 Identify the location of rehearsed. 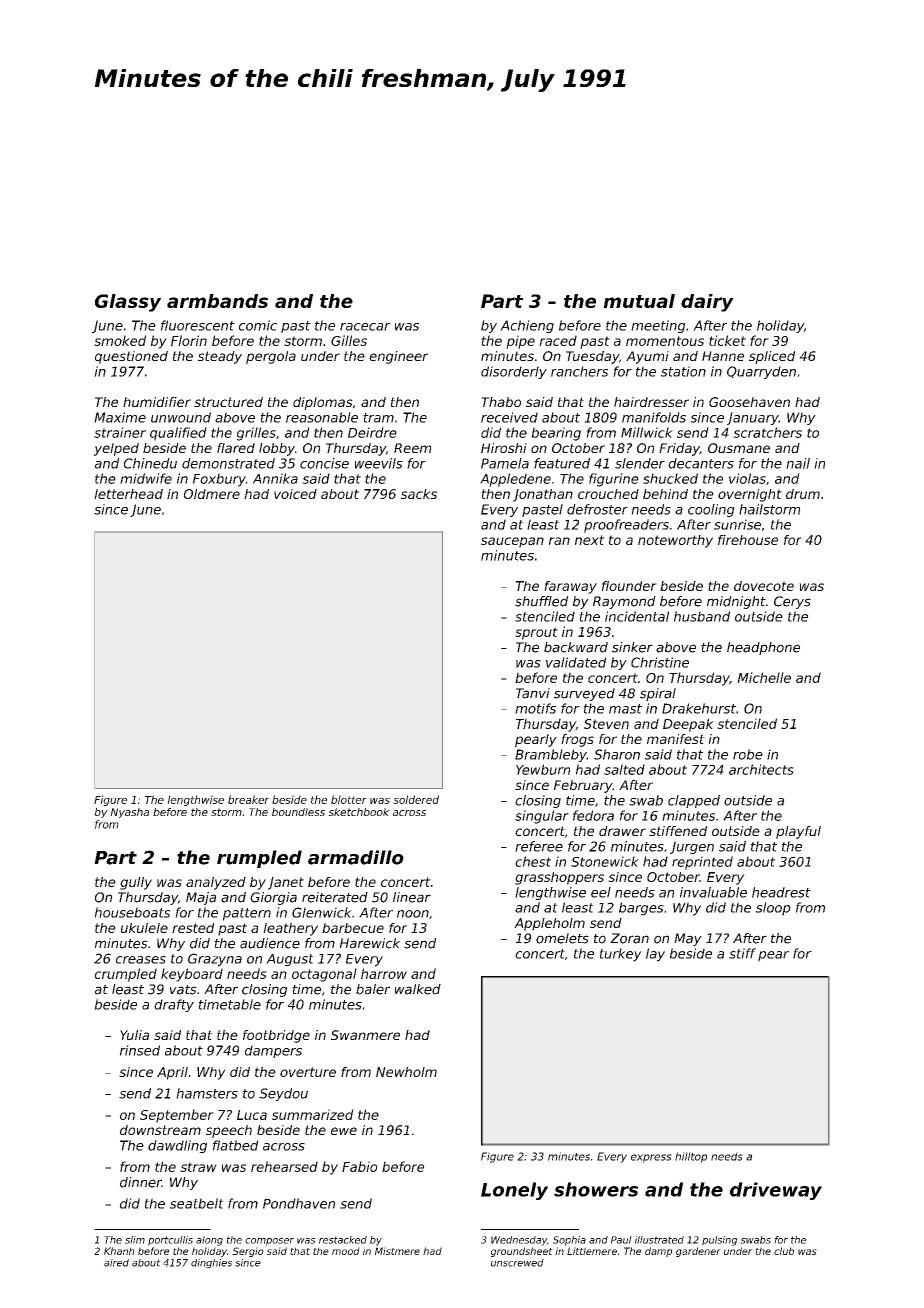
(284, 1166).
